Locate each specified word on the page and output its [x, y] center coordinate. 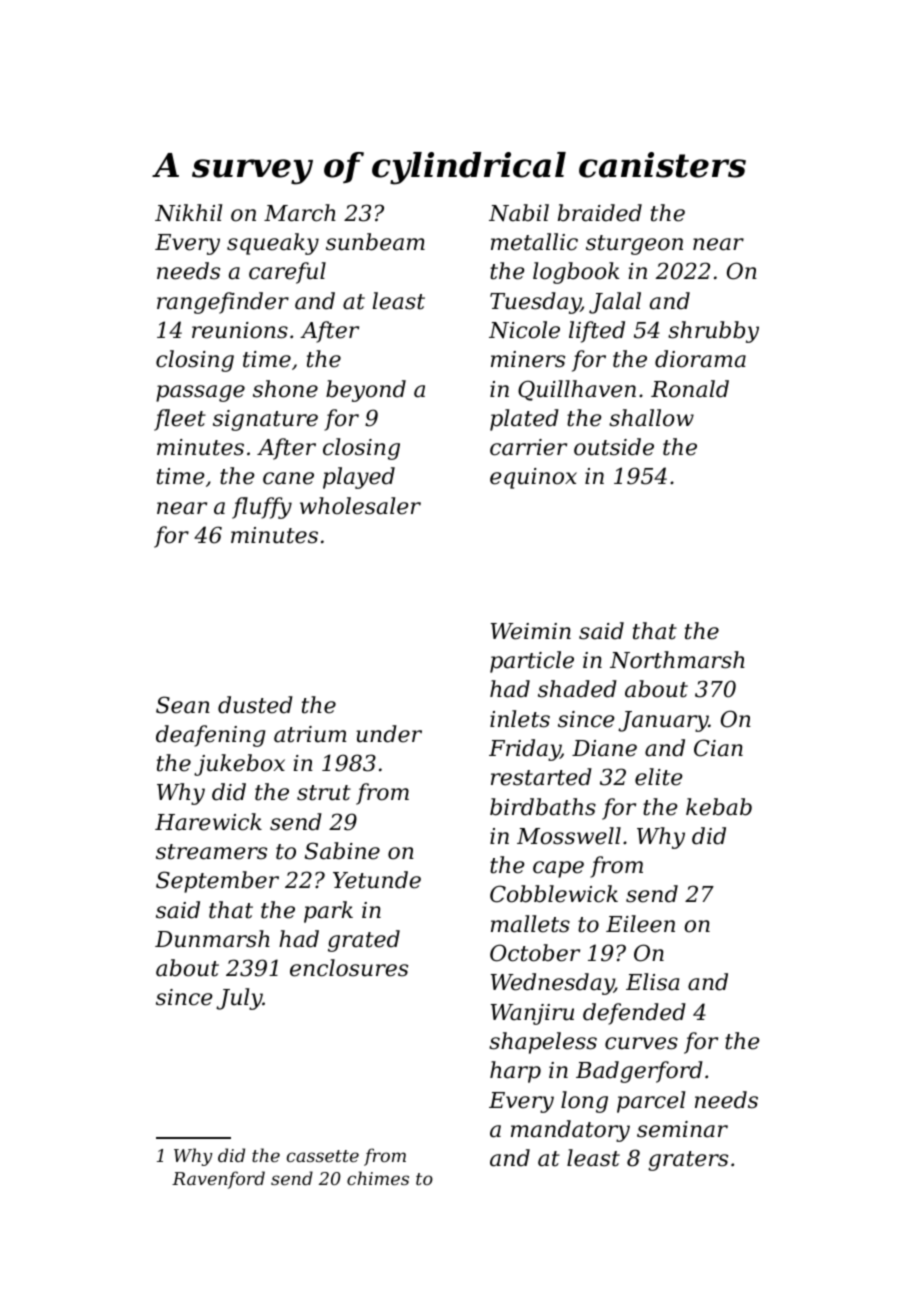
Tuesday [535, 303]
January [663, 721]
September [217, 882]
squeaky [273, 244]
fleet [180, 420]
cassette [323, 1156]
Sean [183, 705]
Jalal [615, 303]
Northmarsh [677, 660]
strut [324, 793]
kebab [719, 807]
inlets [520, 719]
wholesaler [360, 506]
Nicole [524, 330]
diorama [700, 359]
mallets [530, 924]
